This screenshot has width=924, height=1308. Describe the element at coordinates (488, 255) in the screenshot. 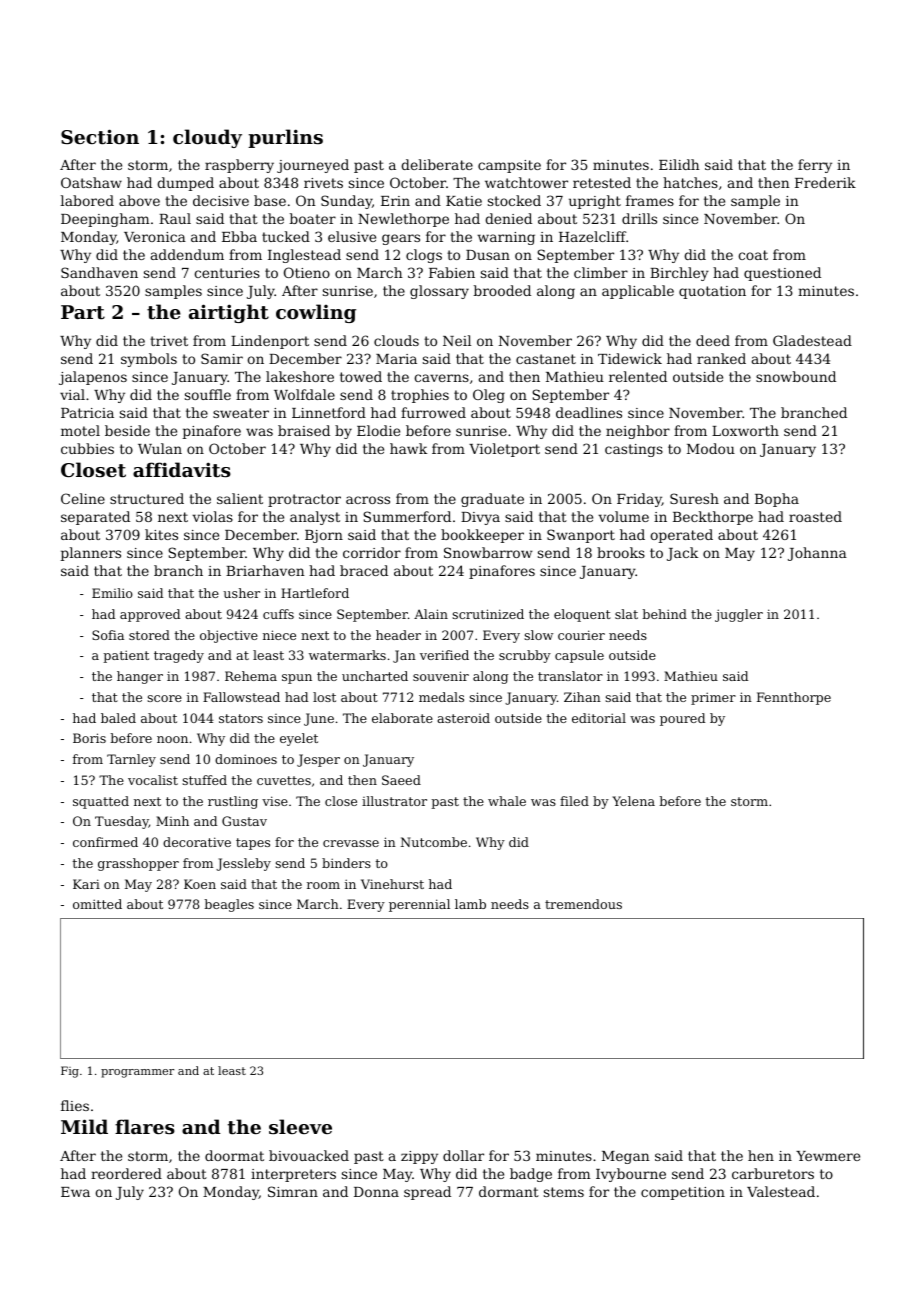

I see `Dusan` at that location.
